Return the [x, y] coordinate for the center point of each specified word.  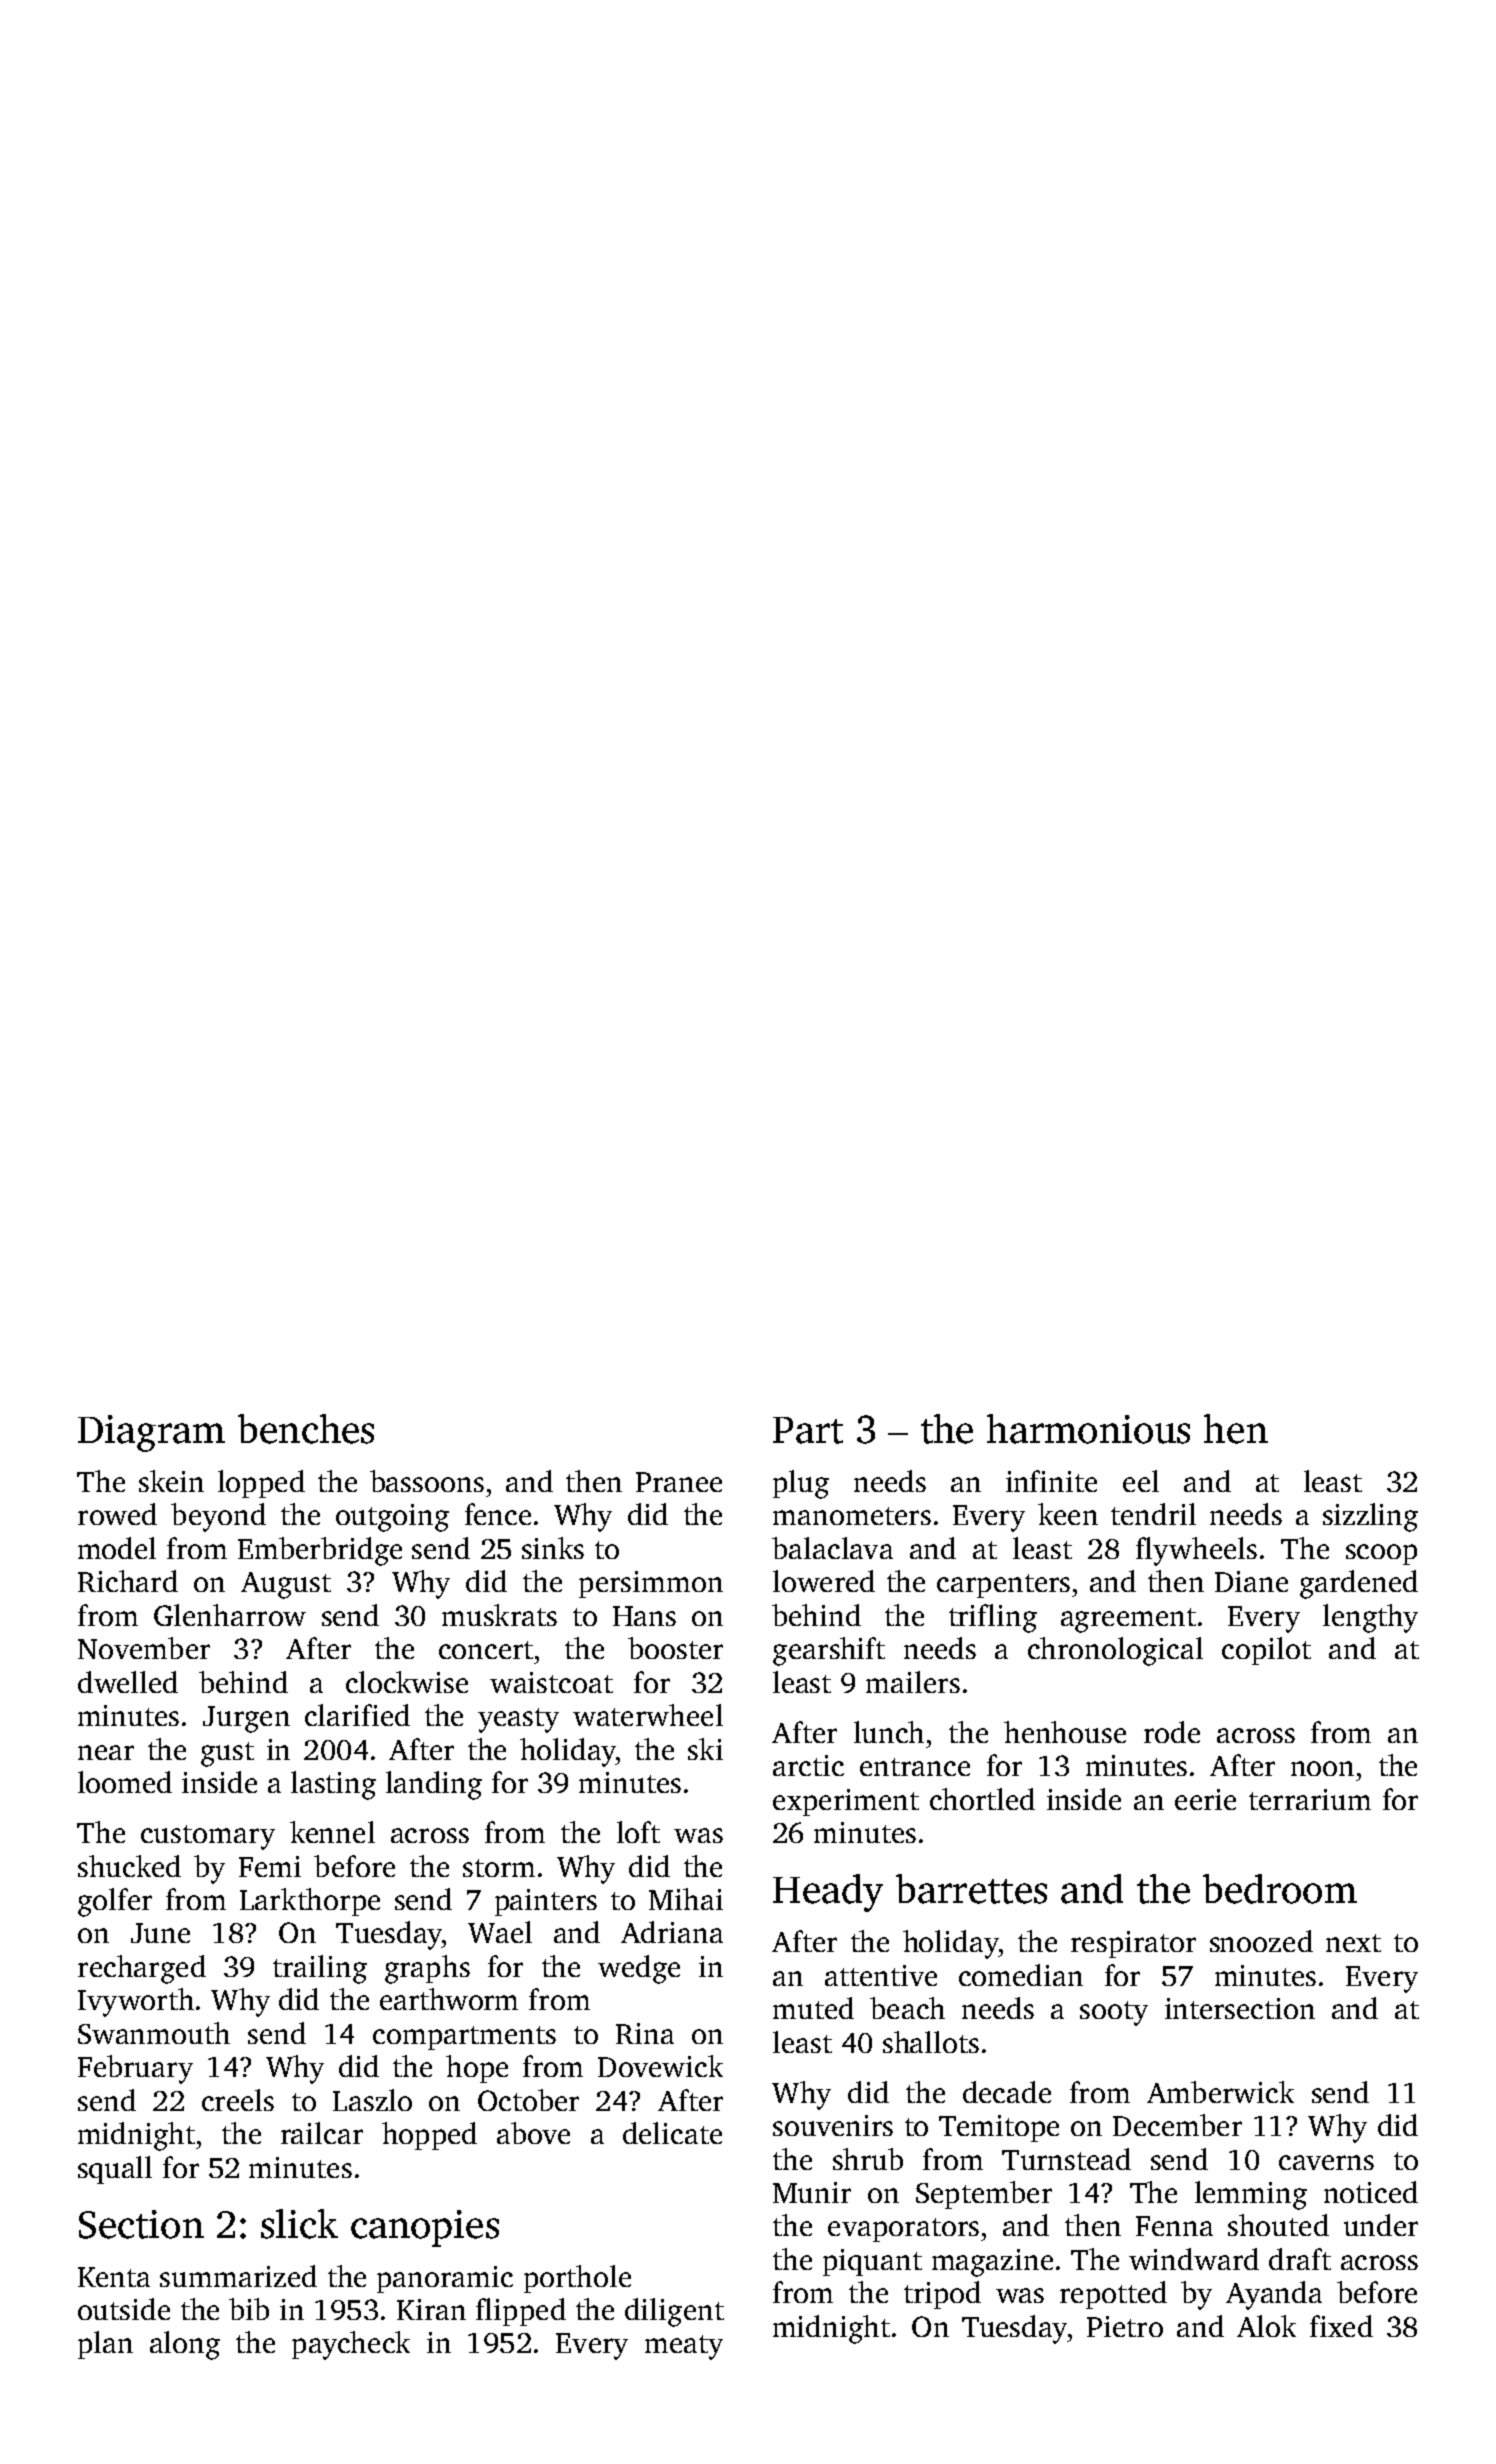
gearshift [829, 1651]
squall [115, 2170]
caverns [1326, 2162]
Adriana [672, 1932]
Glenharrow [230, 1615]
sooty [1114, 2013]
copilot [1266, 1651]
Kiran [431, 2309]
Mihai [686, 1899]
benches [306, 1429]
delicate [672, 2133]
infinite [1051, 1481]
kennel [332, 1832]
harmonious [1088, 1429]
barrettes [971, 1889]
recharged [142, 1969]
